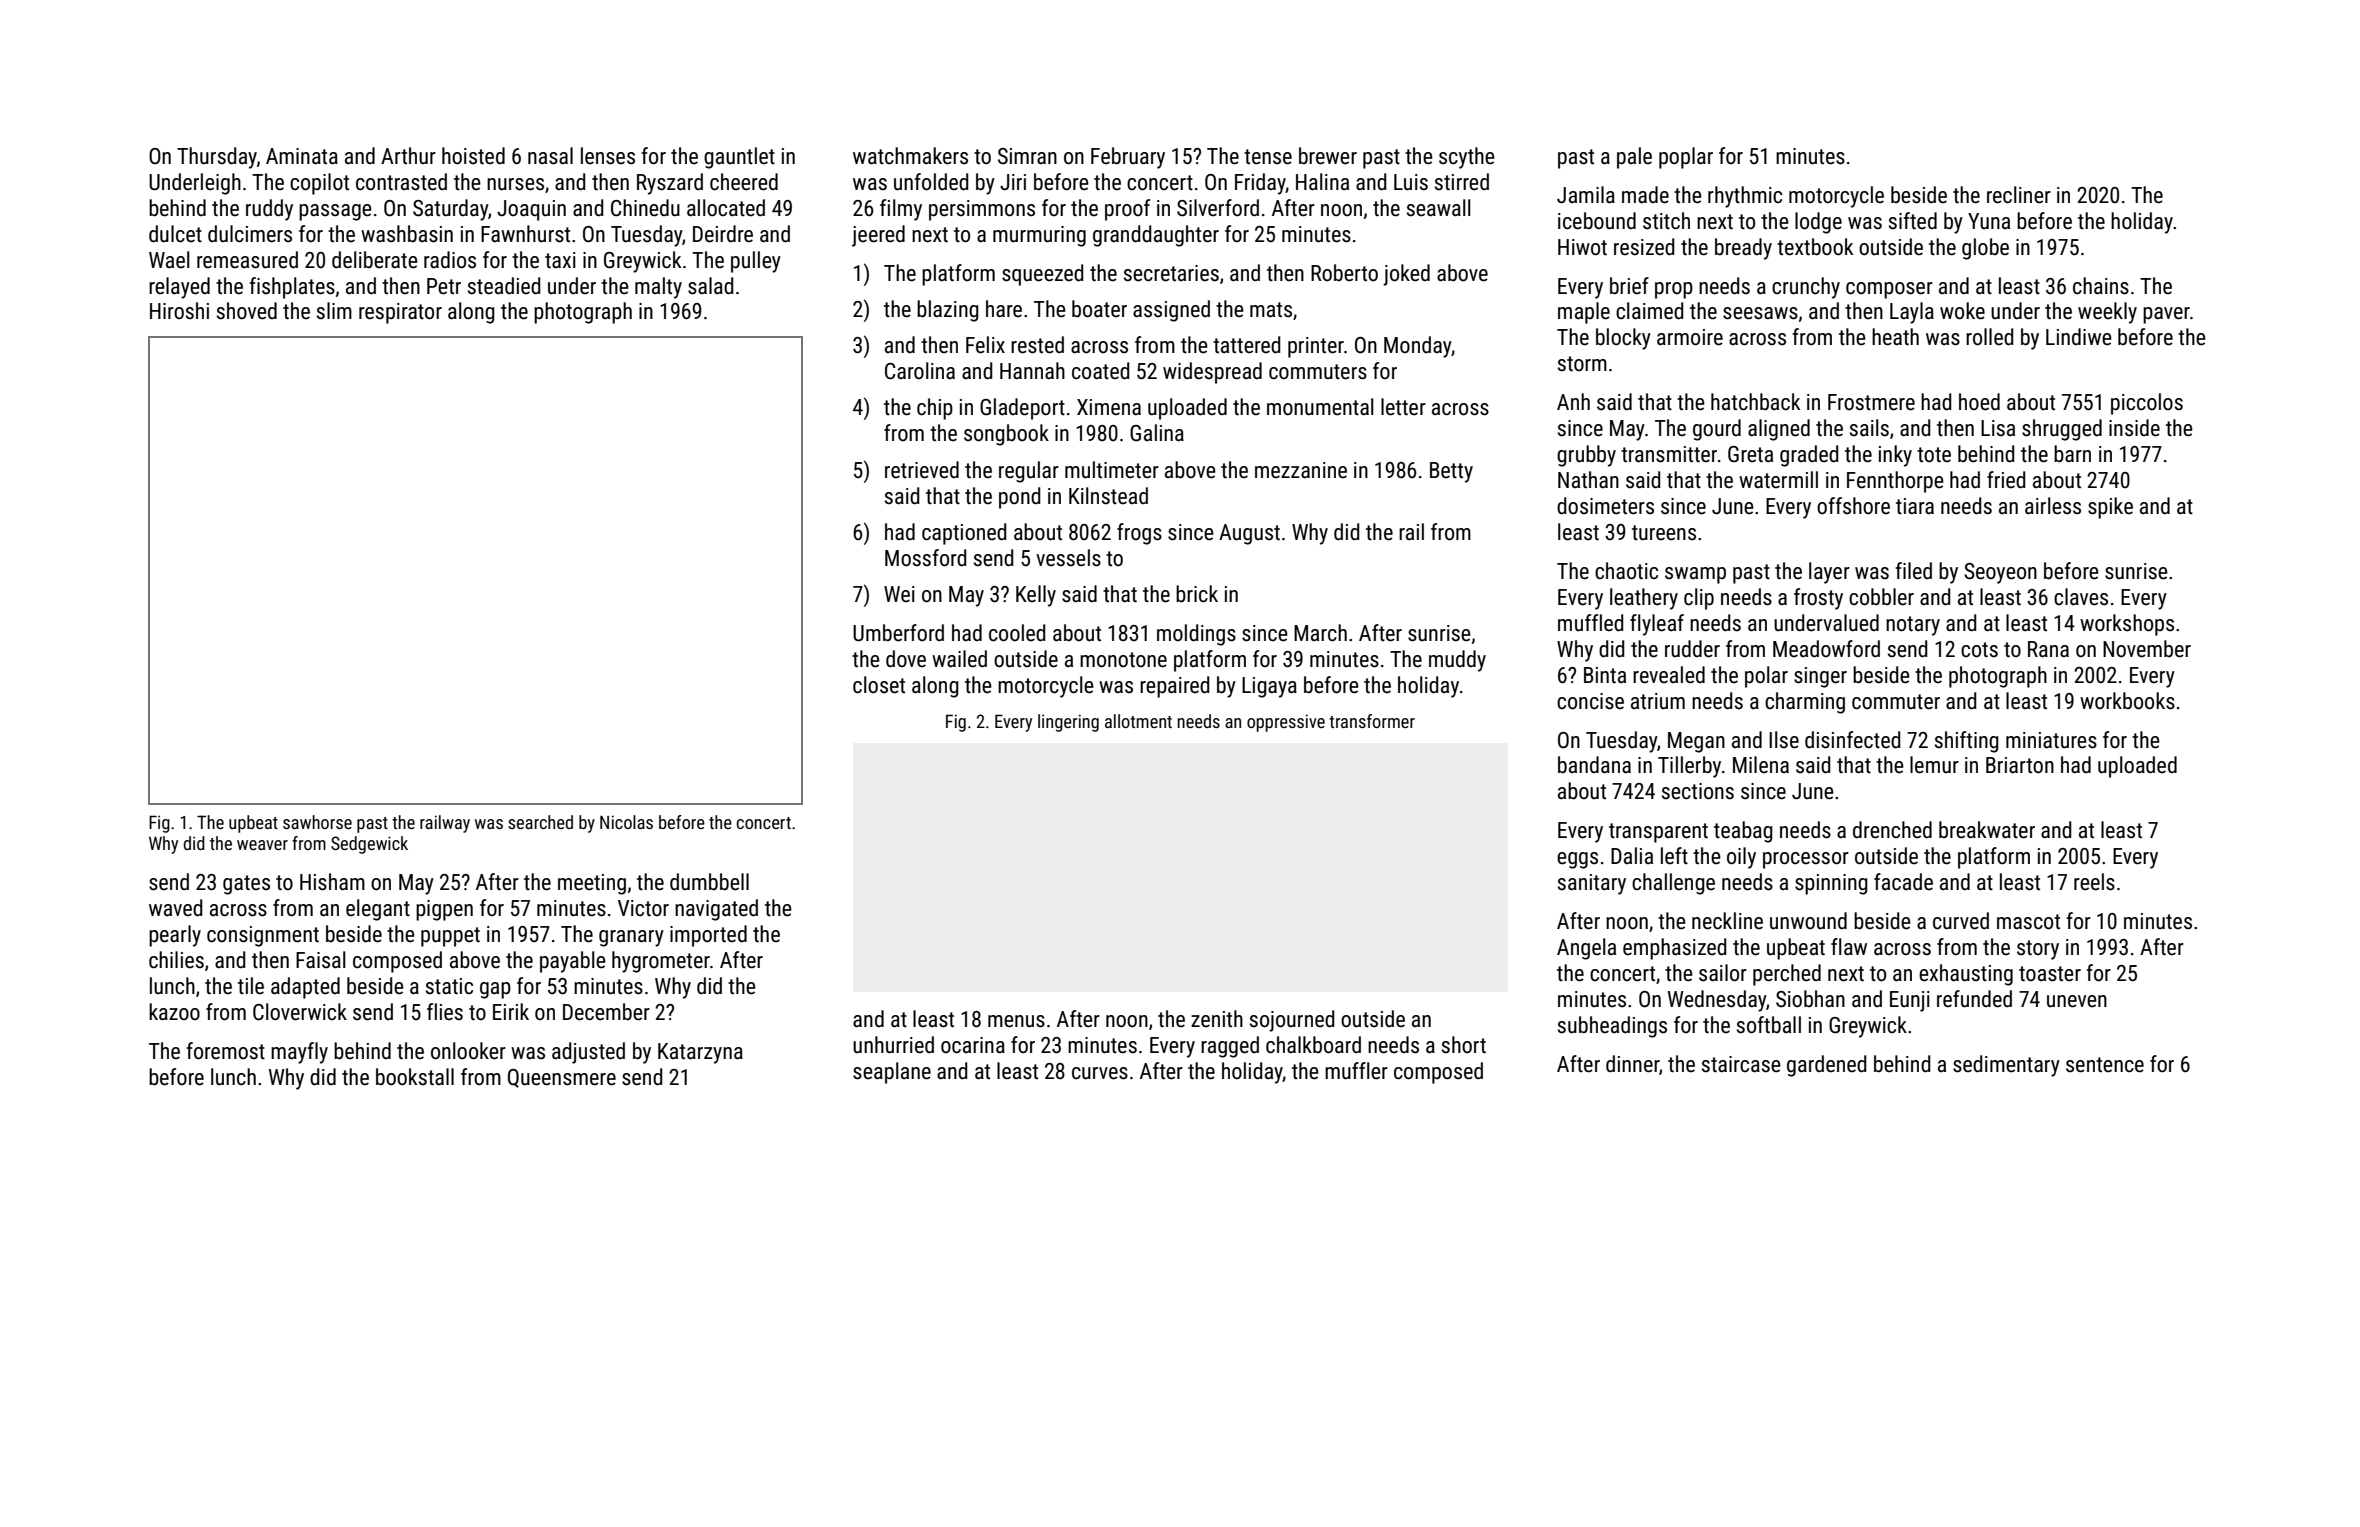 This page has width=2360, height=1527. What do you see at coordinates (910, 156) in the page?
I see `watchmakers` at bounding box center [910, 156].
